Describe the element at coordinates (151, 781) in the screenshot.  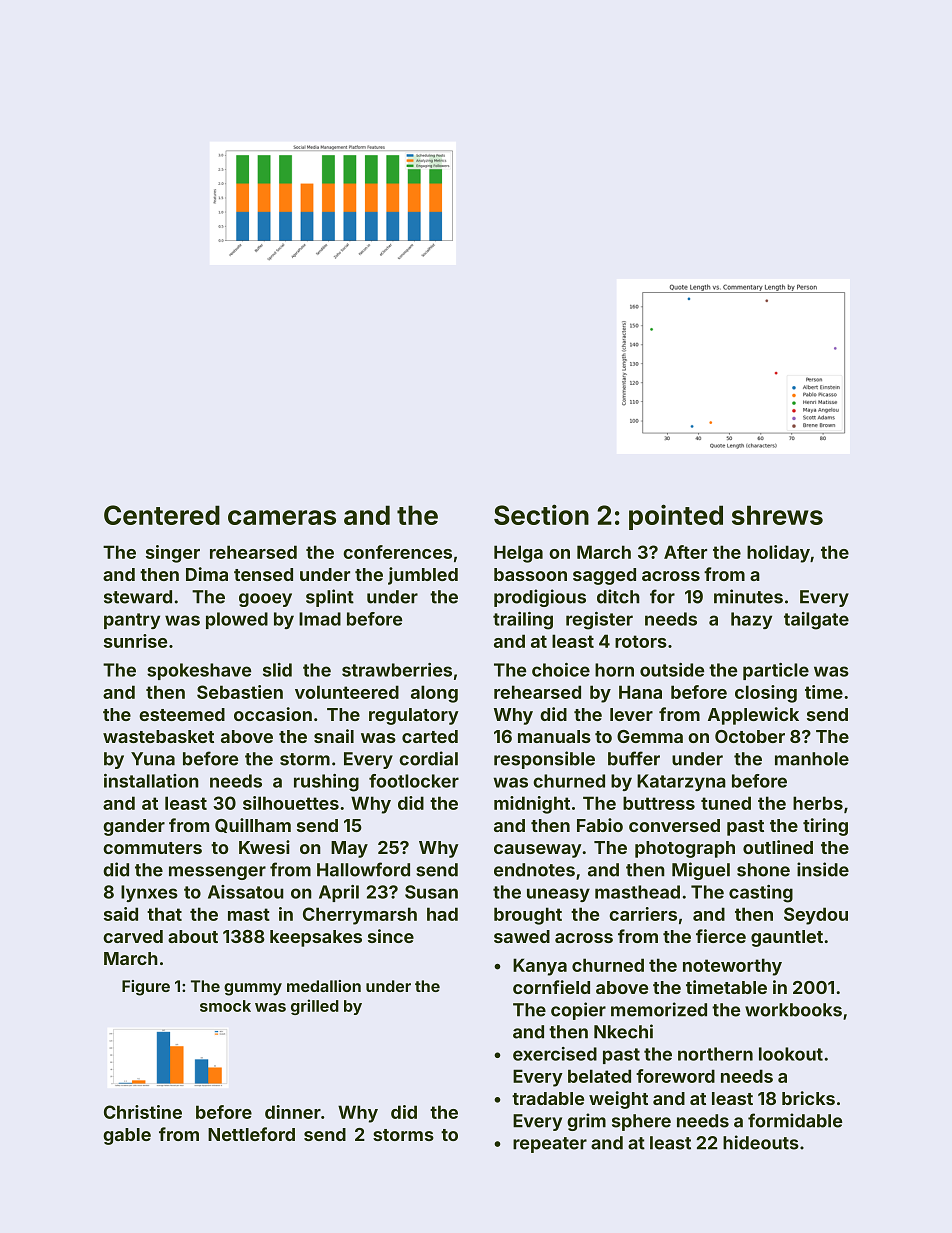
I see `installation` at that location.
